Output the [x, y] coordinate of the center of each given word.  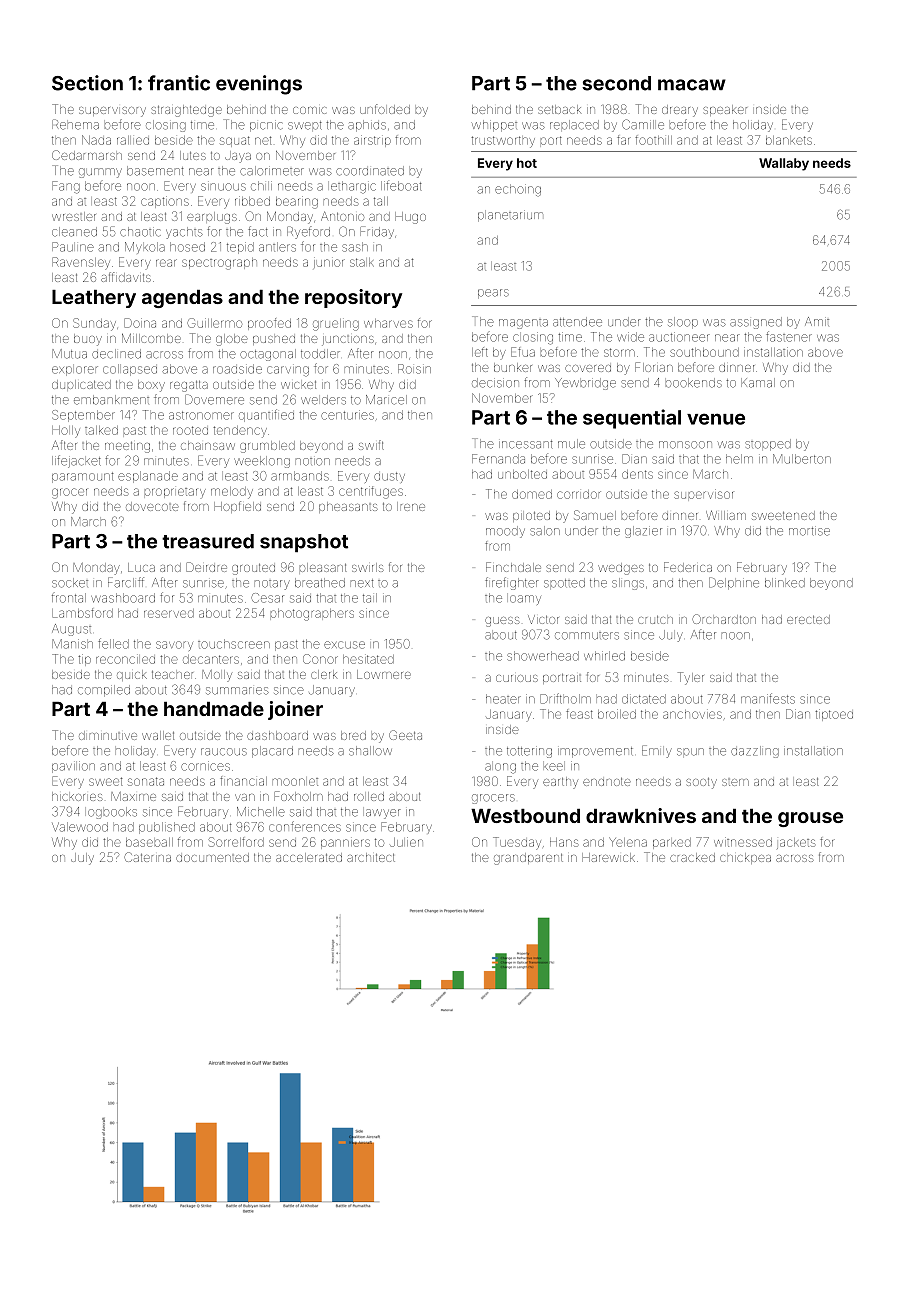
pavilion [73, 767]
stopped [768, 445]
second [616, 83]
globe [232, 340]
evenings [259, 85]
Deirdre [206, 567]
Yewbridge [585, 384]
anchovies [692, 714]
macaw [692, 85]
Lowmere [384, 674]
